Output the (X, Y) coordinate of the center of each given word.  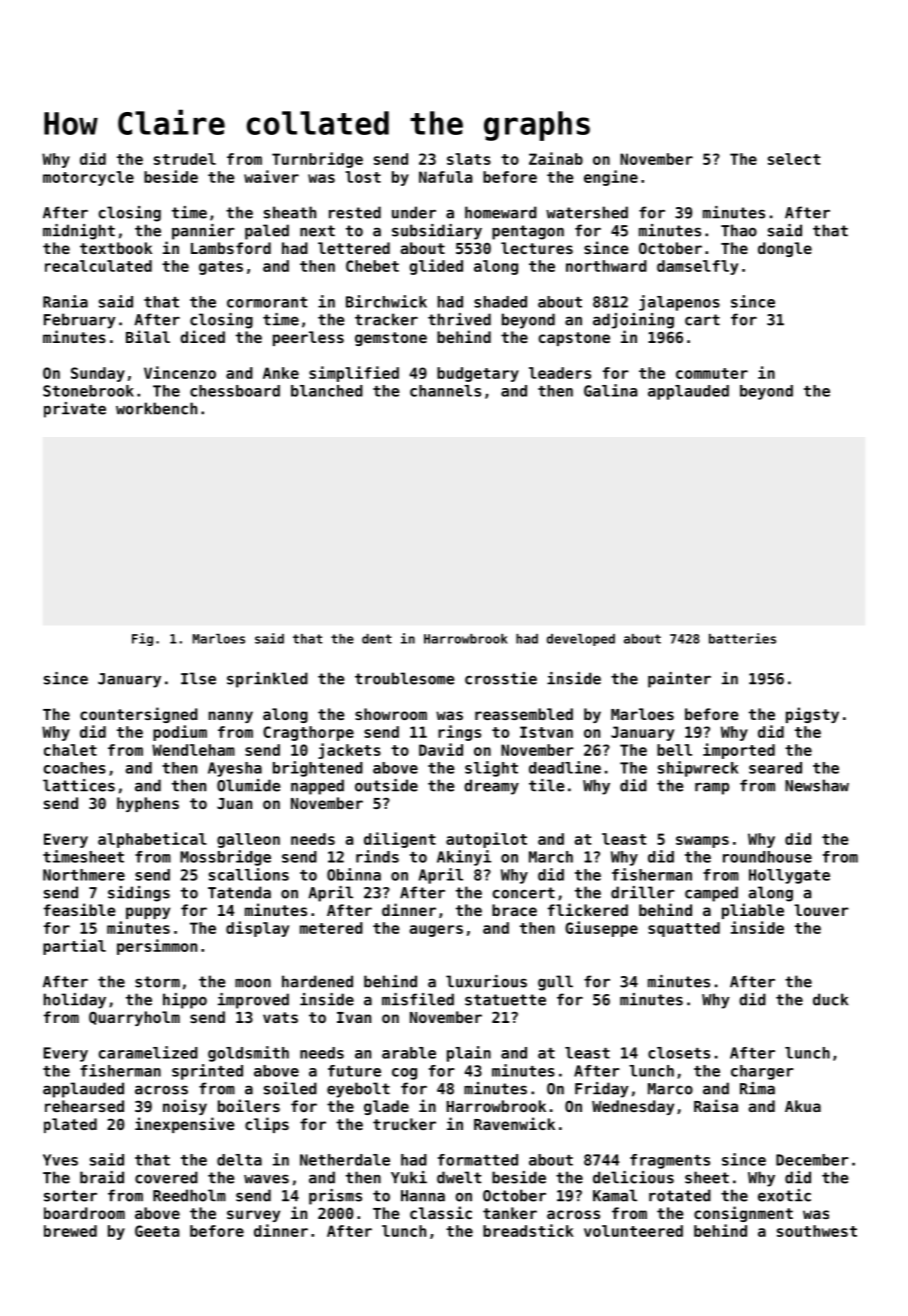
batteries (742, 638)
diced (202, 336)
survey (253, 1216)
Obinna (354, 874)
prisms (335, 1197)
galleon (248, 840)
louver (821, 910)
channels (445, 391)
